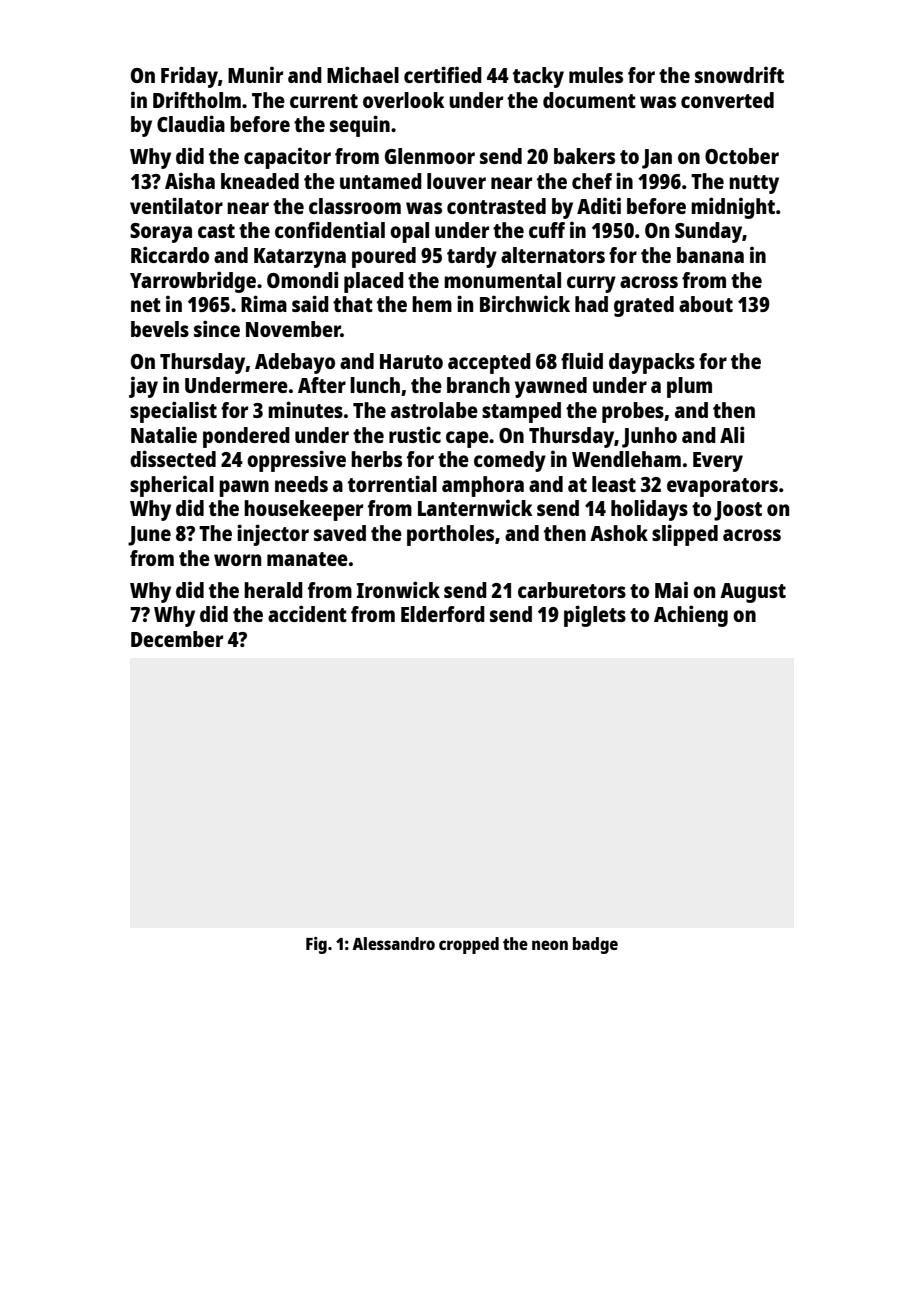 This screenshot has height=1314, width=924. Describe the element at coordinates (689, 387) in the screenshot. I see `plum` at that location.
